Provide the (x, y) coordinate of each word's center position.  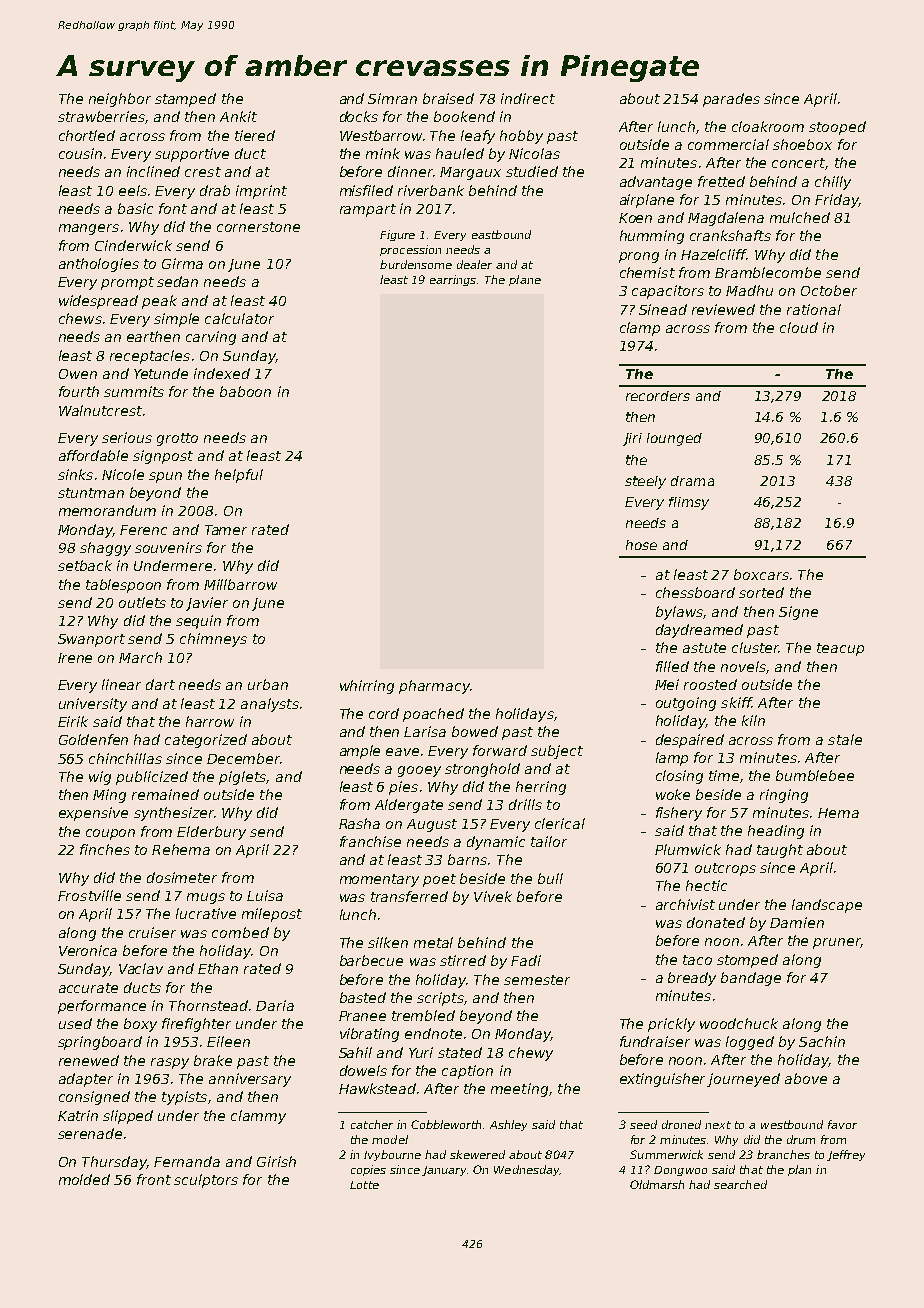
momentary (379, 880)
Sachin (822, 1041)
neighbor (120, 100)
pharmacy (434, 687)
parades (731, 100)
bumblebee (815, 775)
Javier (207, 604)
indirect (528, 98)
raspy (170, 1063)
